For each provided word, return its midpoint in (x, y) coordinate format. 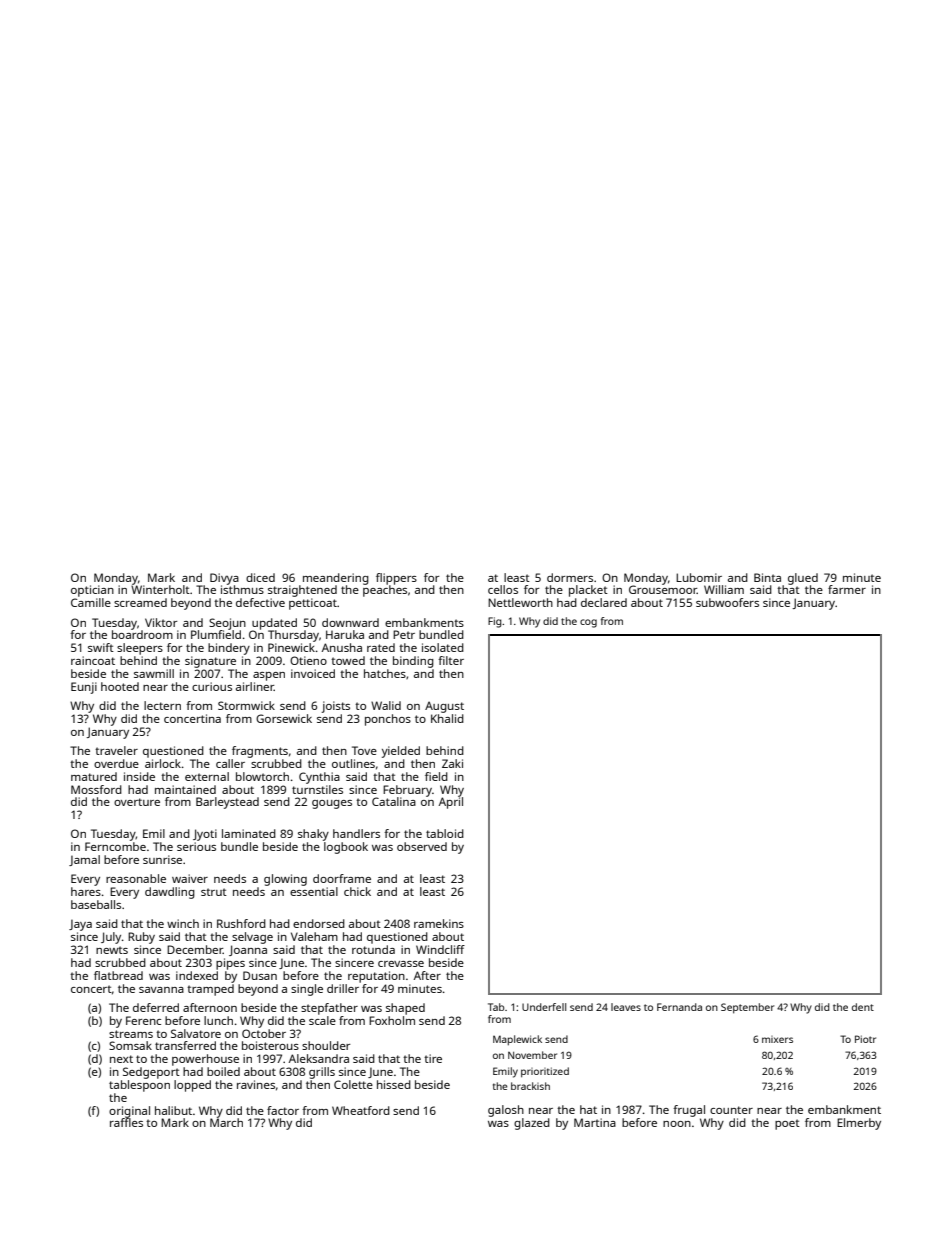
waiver (190, 878)
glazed (532, 1124)
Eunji (84, 688)
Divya (224, 579)
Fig (495, 622)
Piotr (865, 1039)
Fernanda (679, 1007)
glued (803, 579)
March (226, 1122)
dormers (570, 577)
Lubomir (699, 577)
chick (357, 891)
